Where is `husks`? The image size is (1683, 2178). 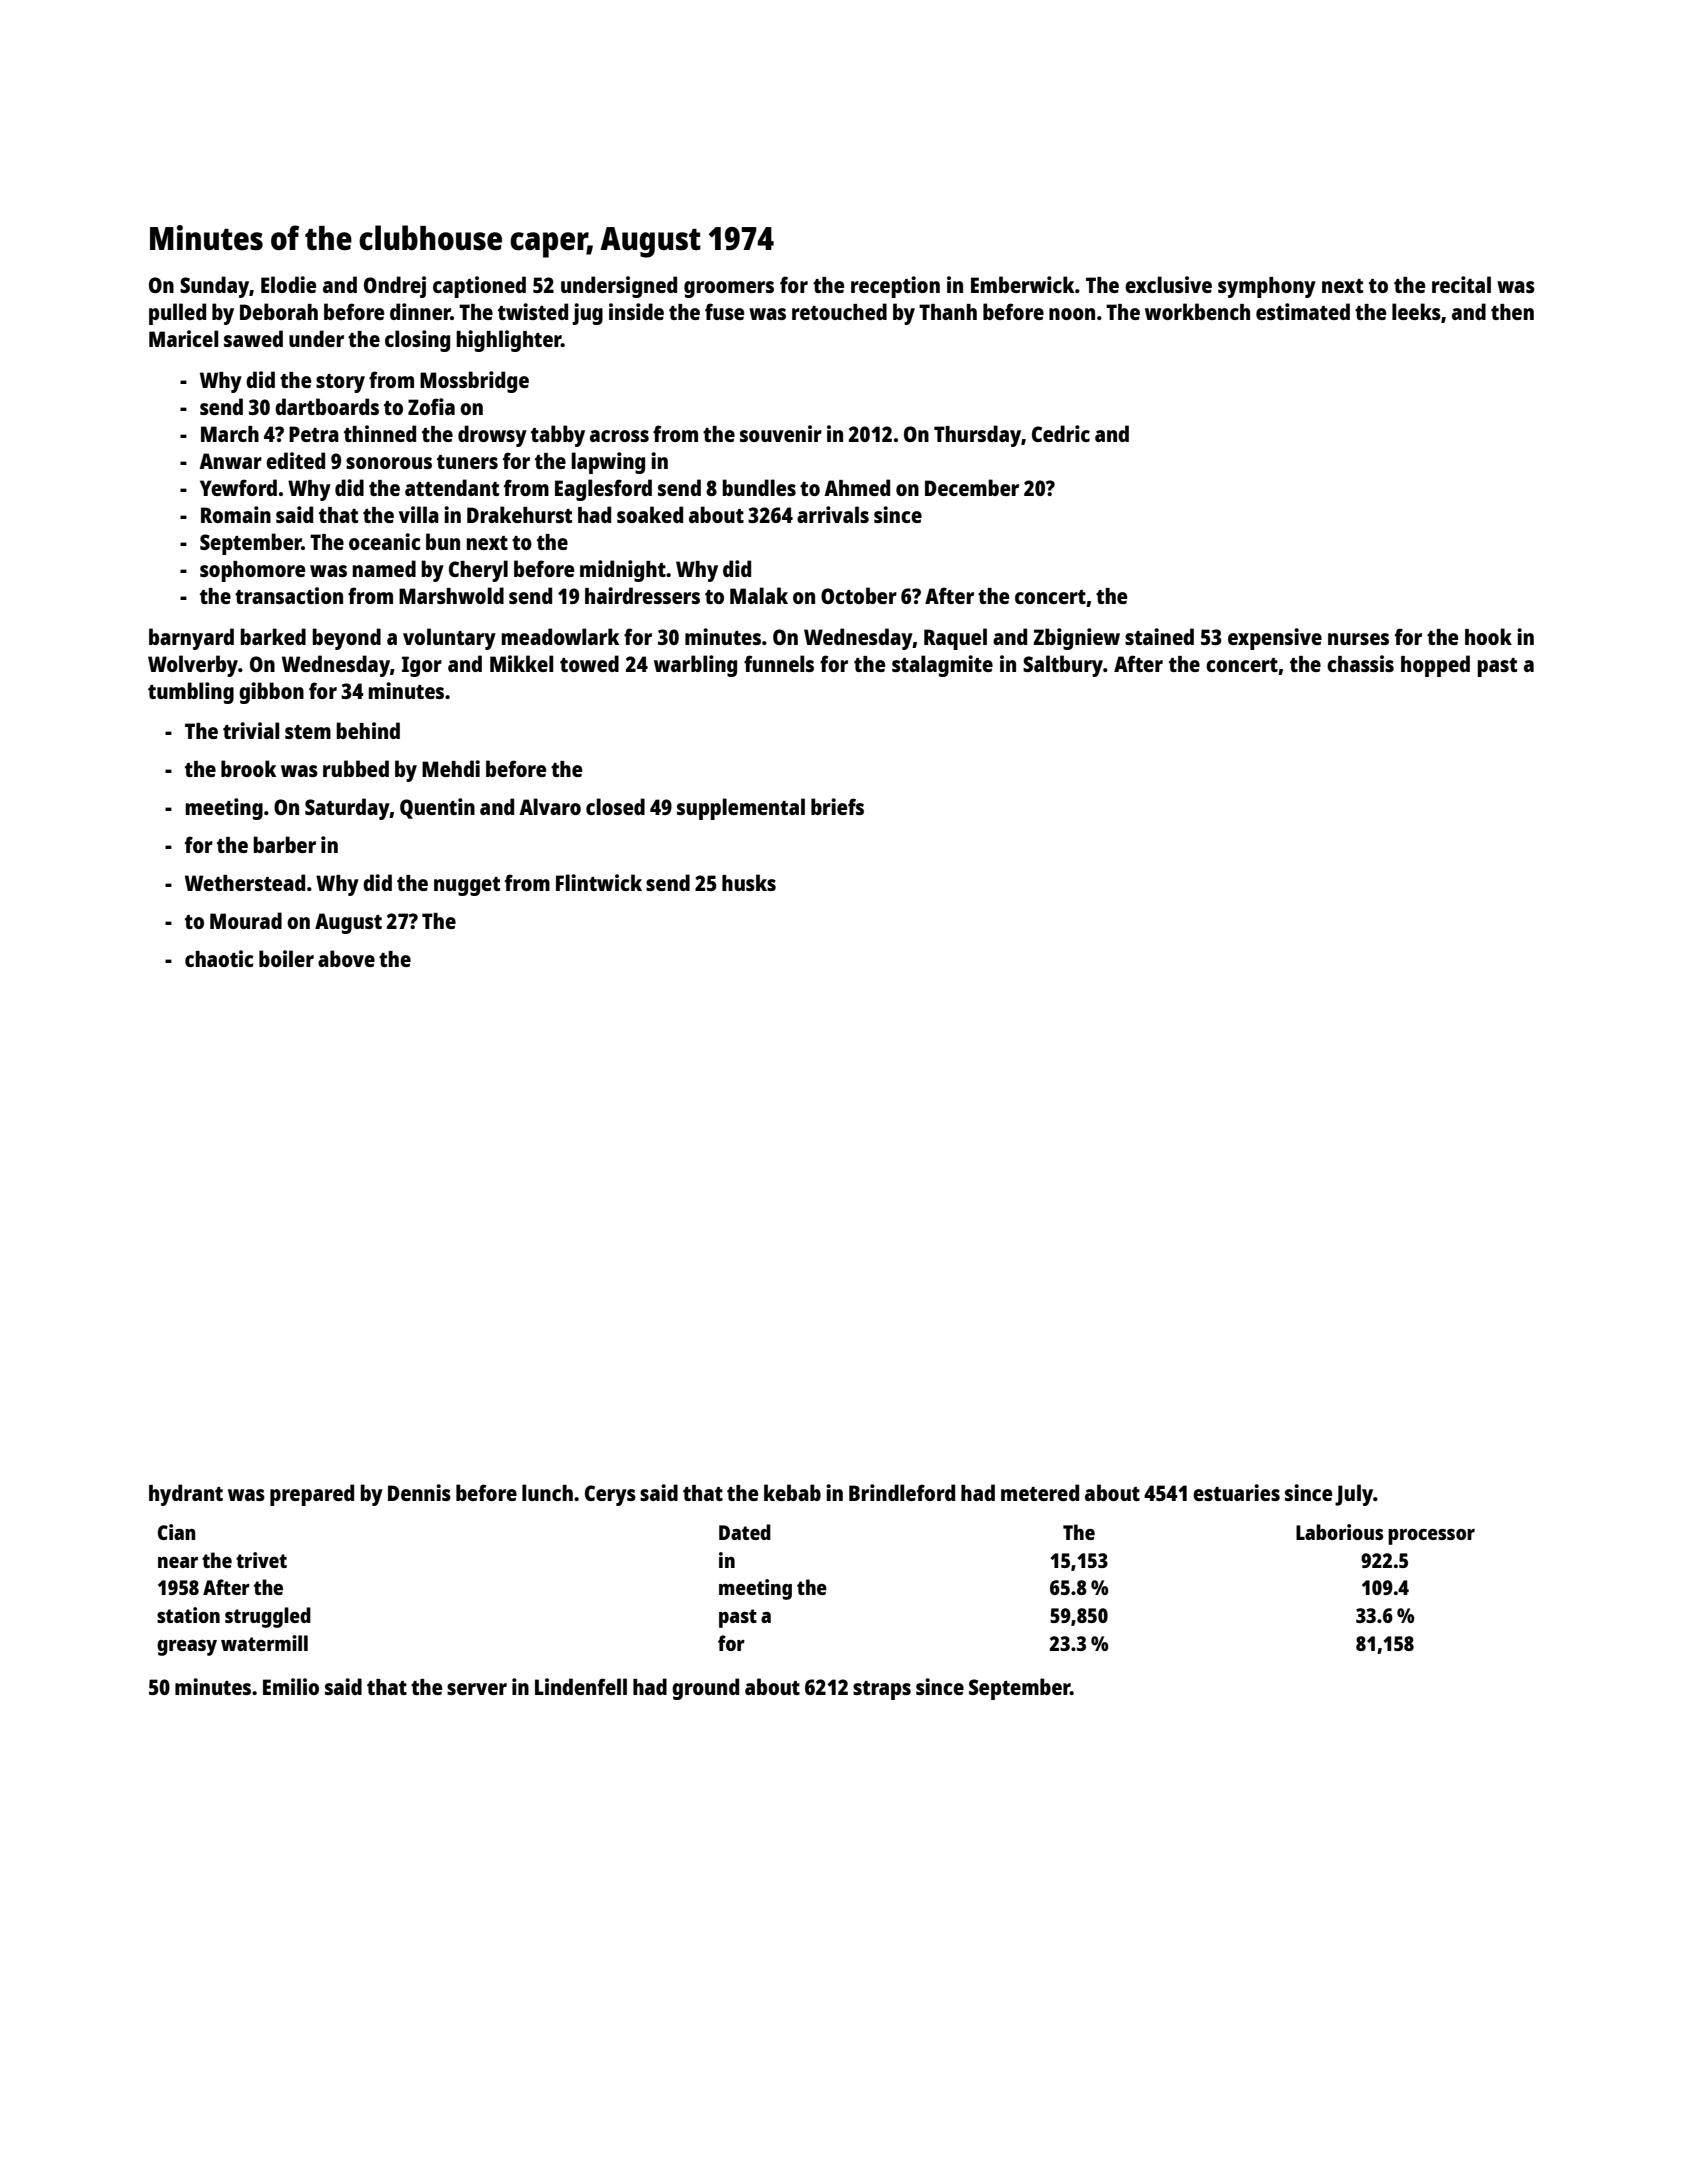
husks is located at coordinates (749, 882).
